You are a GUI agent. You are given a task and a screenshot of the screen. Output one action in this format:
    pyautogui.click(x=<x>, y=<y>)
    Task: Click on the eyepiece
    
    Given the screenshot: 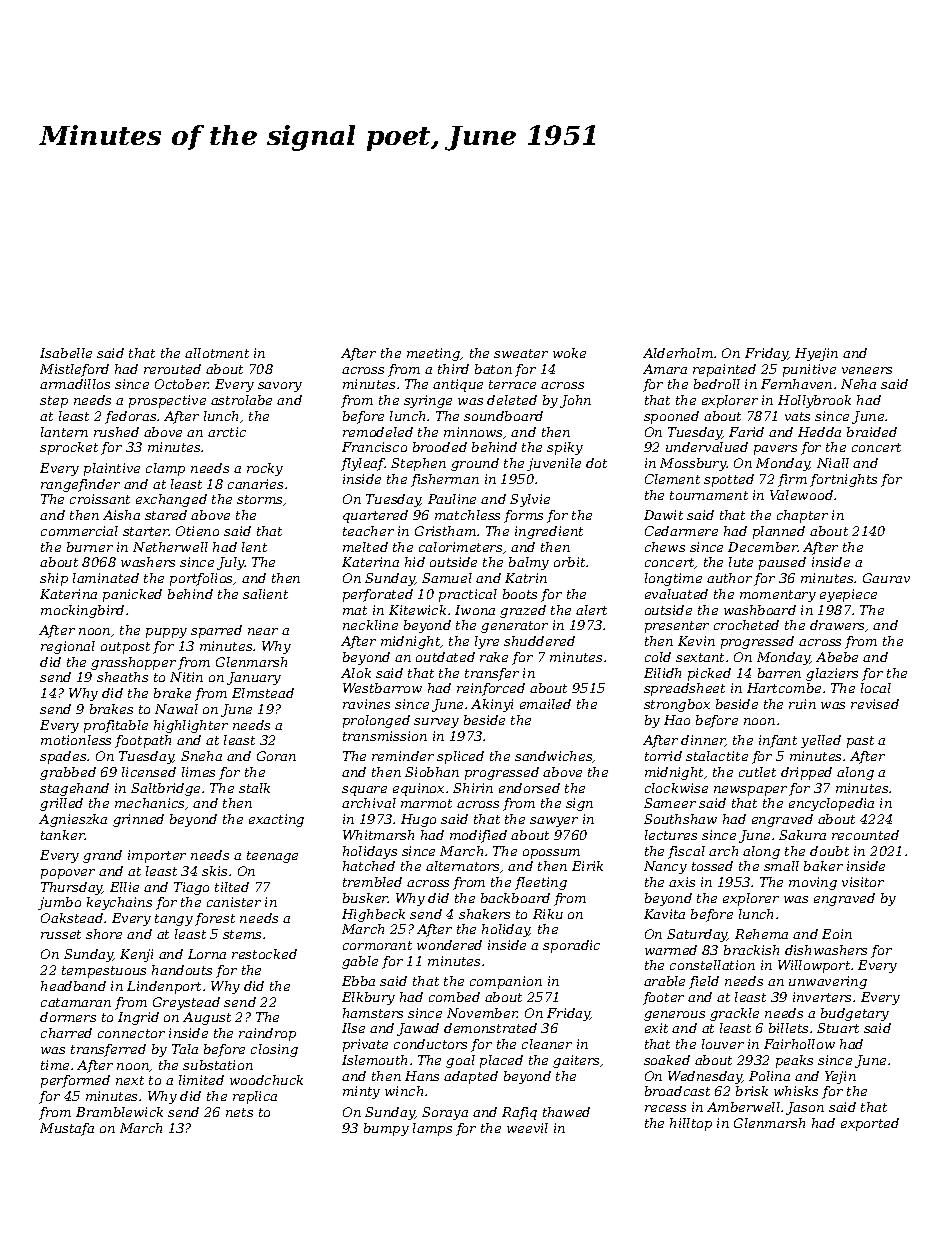 What is the action you would take?
    pyautogui.click(x=848, y=595)
